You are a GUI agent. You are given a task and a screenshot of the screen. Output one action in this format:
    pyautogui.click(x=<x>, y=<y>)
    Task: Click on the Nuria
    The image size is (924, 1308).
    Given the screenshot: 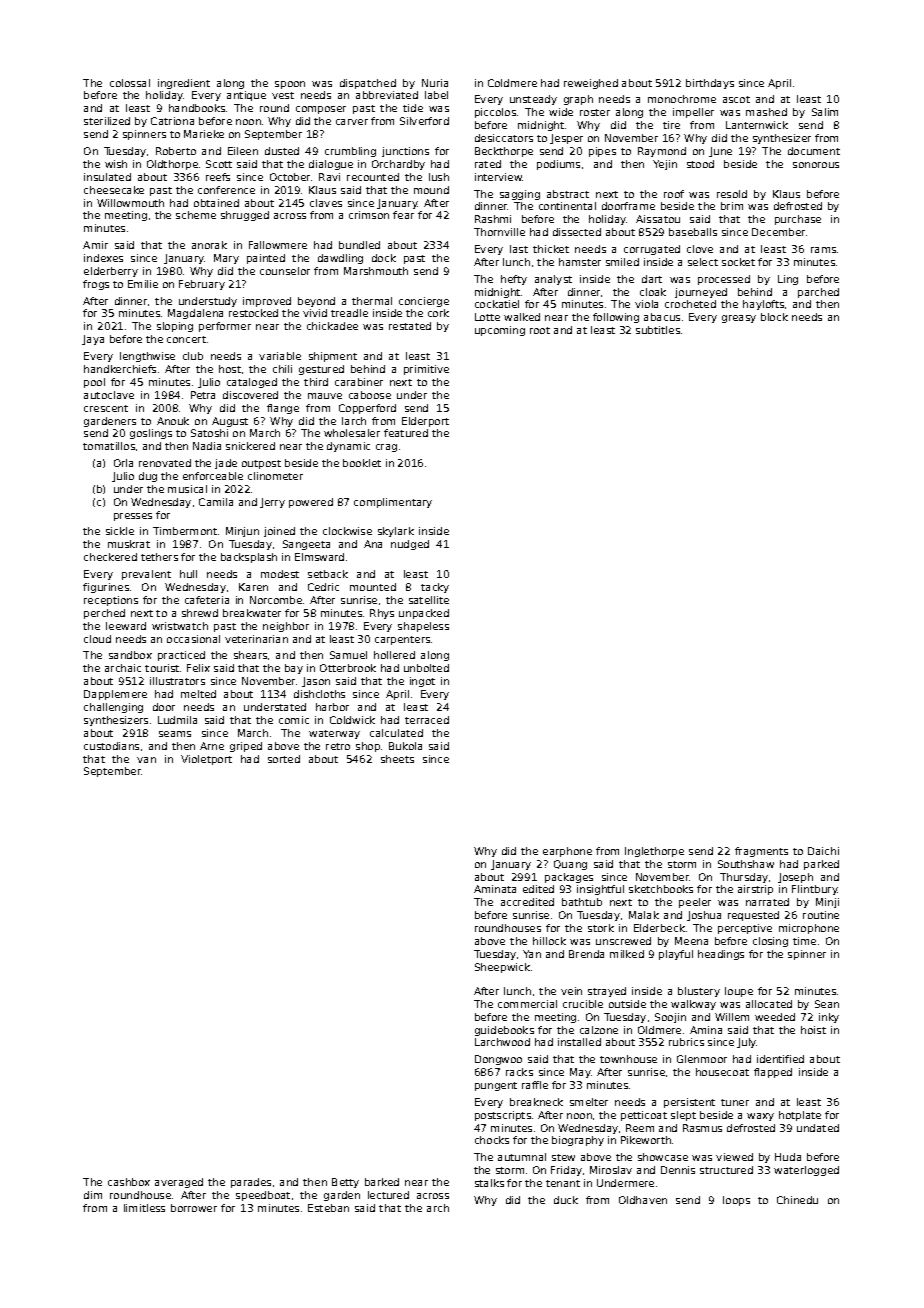 What is the action you would take?
    pyautogui.click(x=435, y=83)
